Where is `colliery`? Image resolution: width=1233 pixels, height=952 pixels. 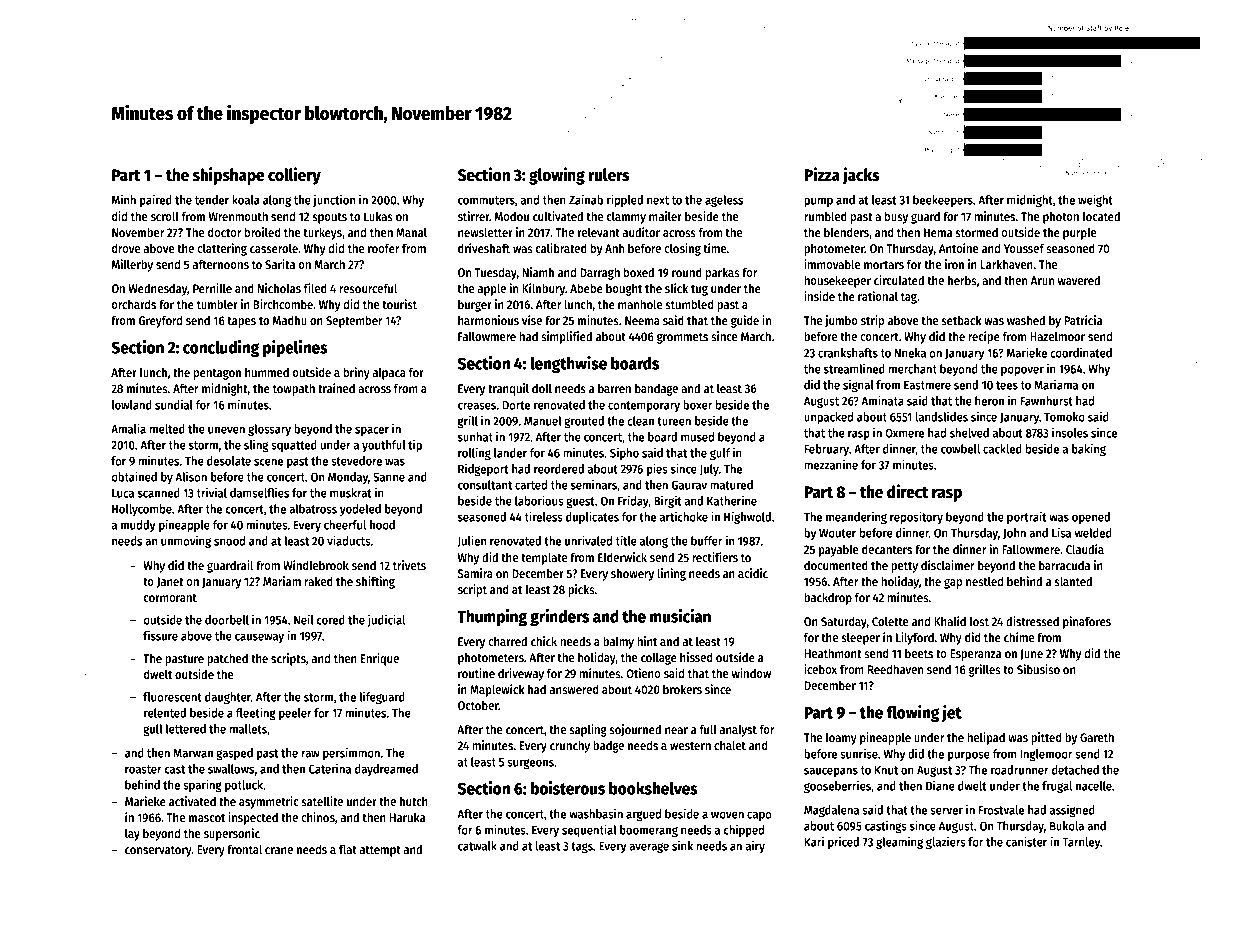 colliery is located at coordinates (294, 176).
